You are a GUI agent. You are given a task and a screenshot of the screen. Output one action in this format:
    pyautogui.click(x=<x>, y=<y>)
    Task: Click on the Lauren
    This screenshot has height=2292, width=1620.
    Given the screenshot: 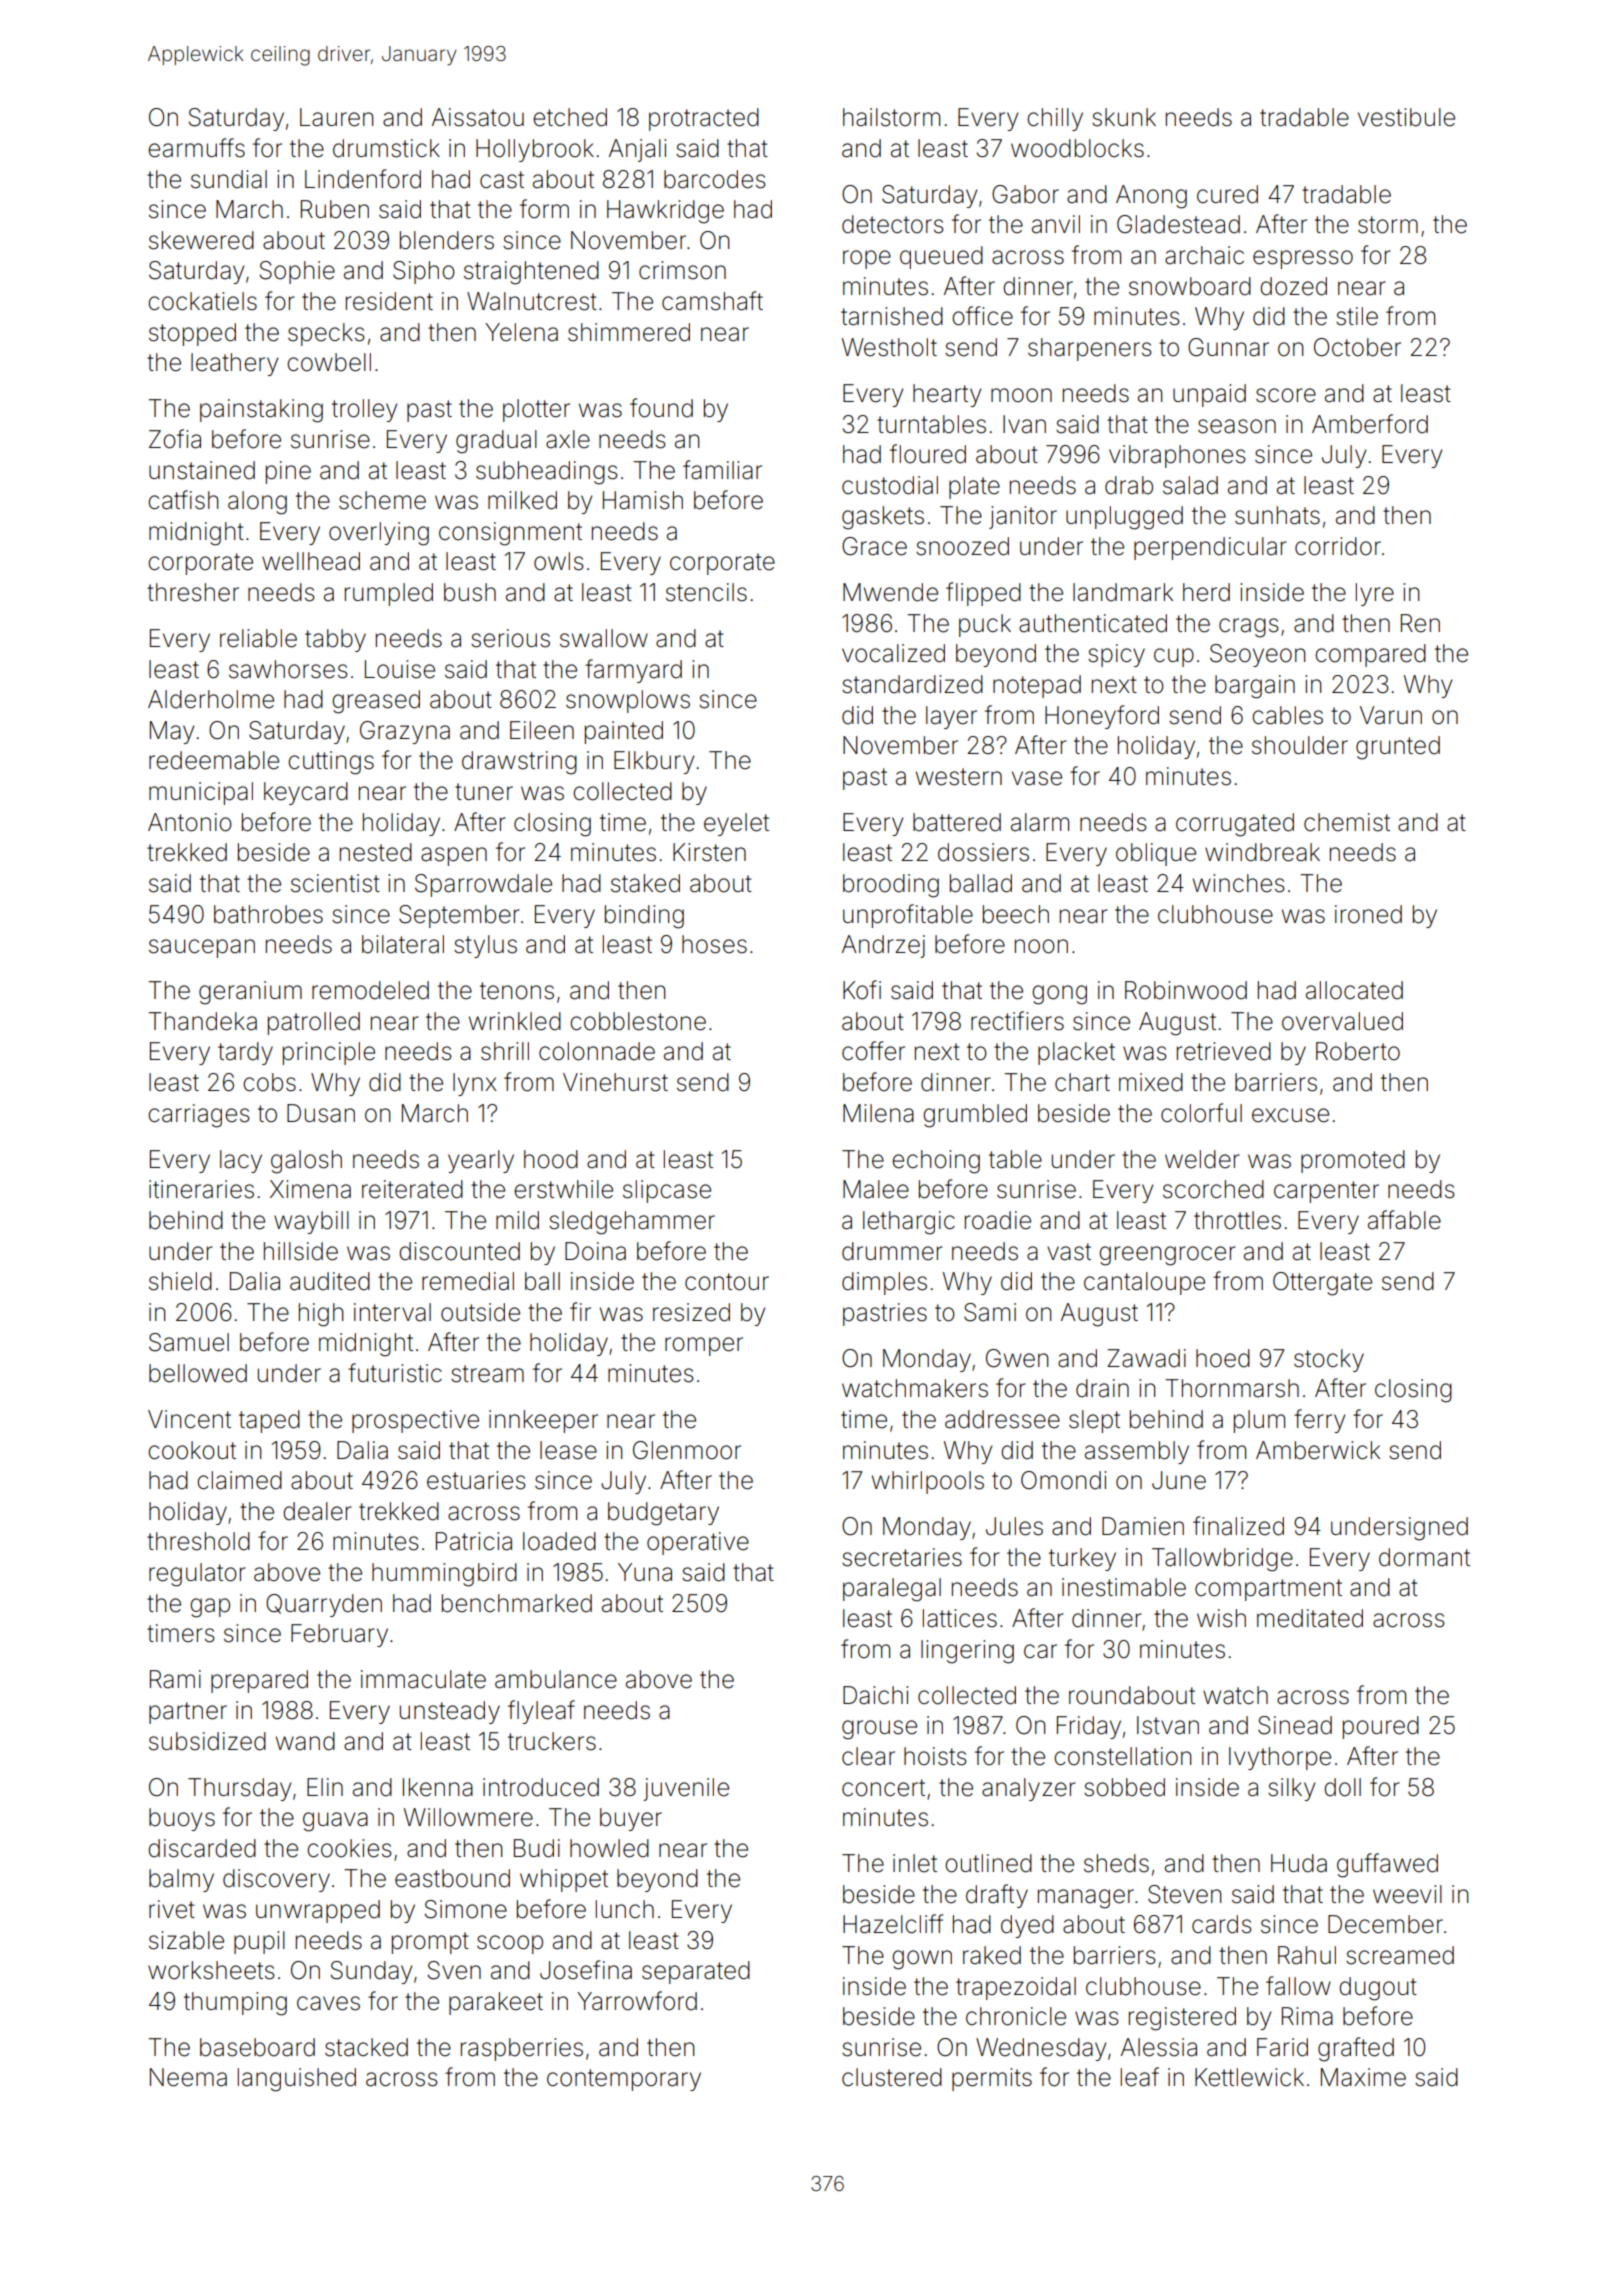 What is the action you would take?
    pyautogui.click(x=336, y=117)
